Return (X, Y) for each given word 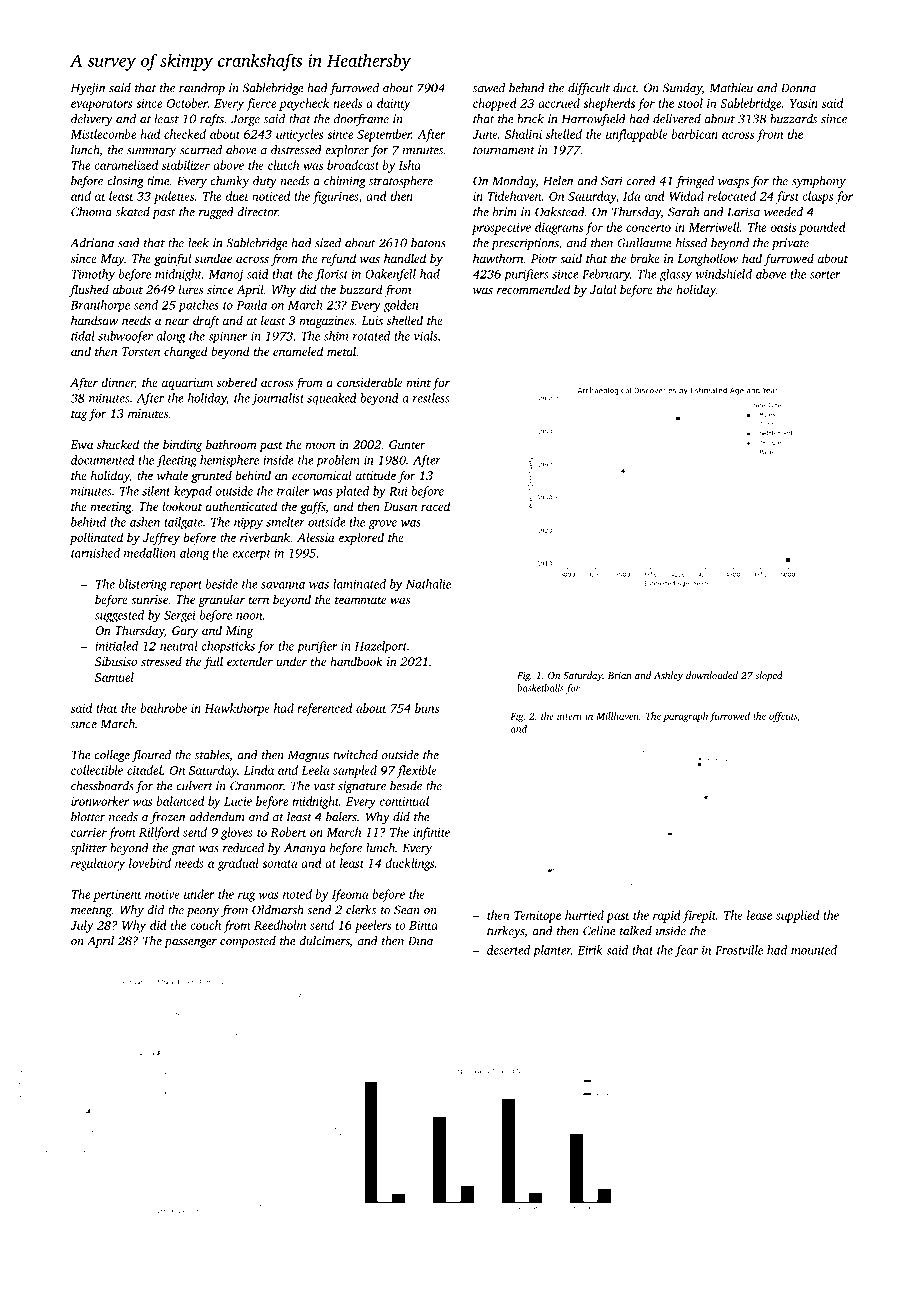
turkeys (505, 932)
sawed (489, 88)
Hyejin (88, 89)
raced (435, 506)
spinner (228, 337)
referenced (324, 709)
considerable (369, 382)
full (213, 662)
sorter (825, 275)
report (186, 586)
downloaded (712, 675)
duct (624, 88)
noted (297, 894)
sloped (769, 676)
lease (759, 915)
